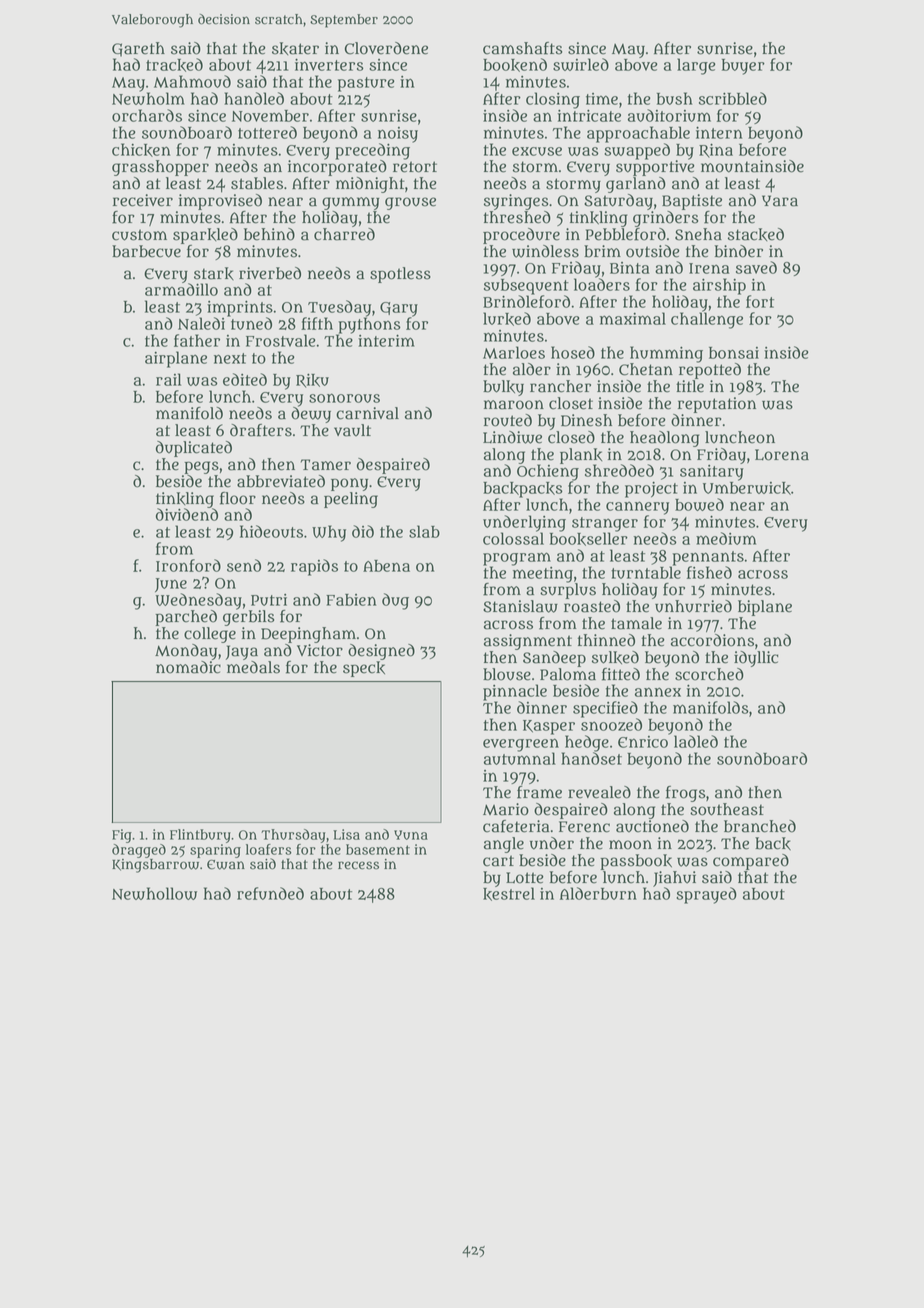  Describe the element at coordinates (176, 359) in the screenshot. I see `airplane` at that location.
